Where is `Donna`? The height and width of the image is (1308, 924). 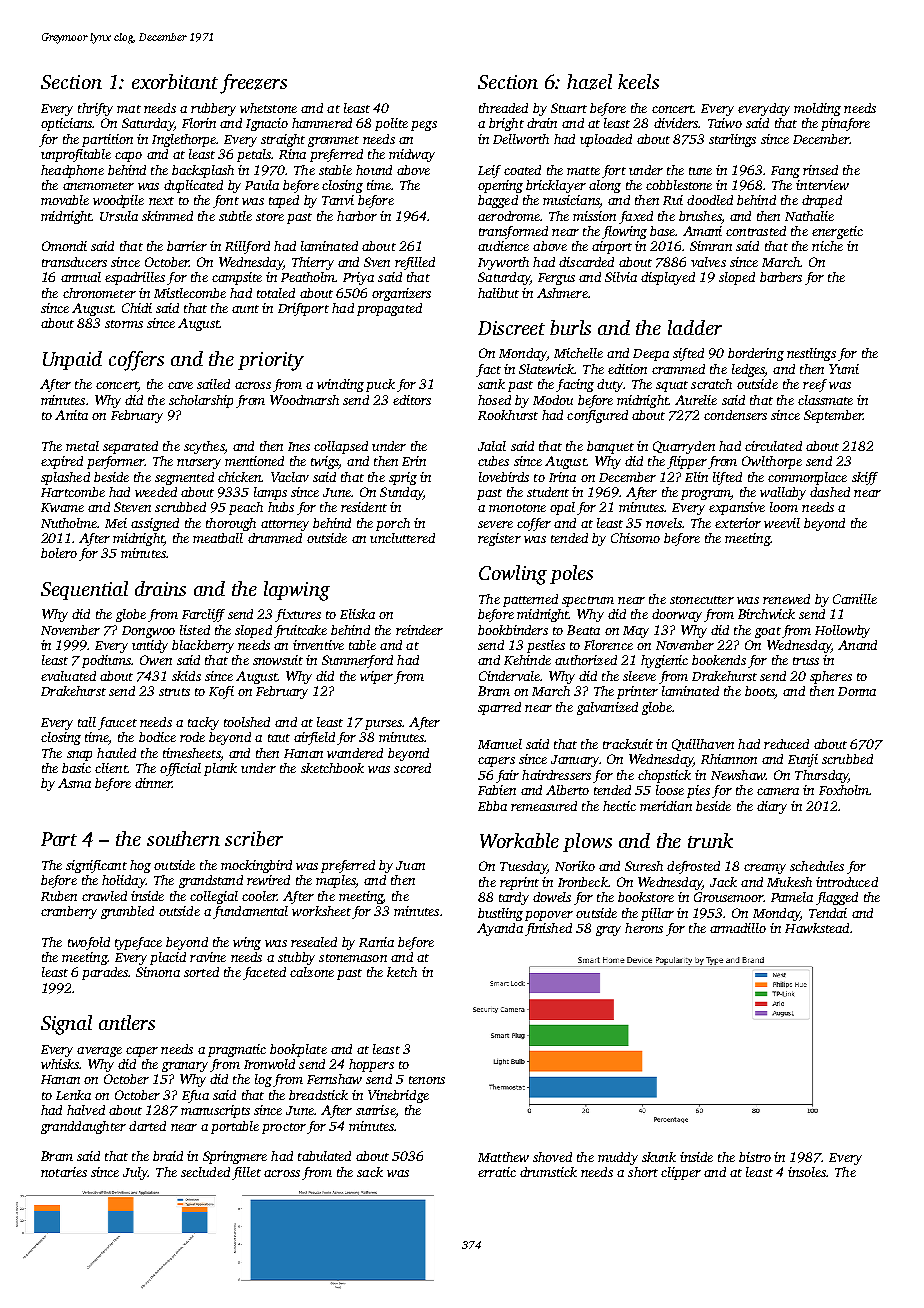
Donna is located at coordinates (857, 691).
